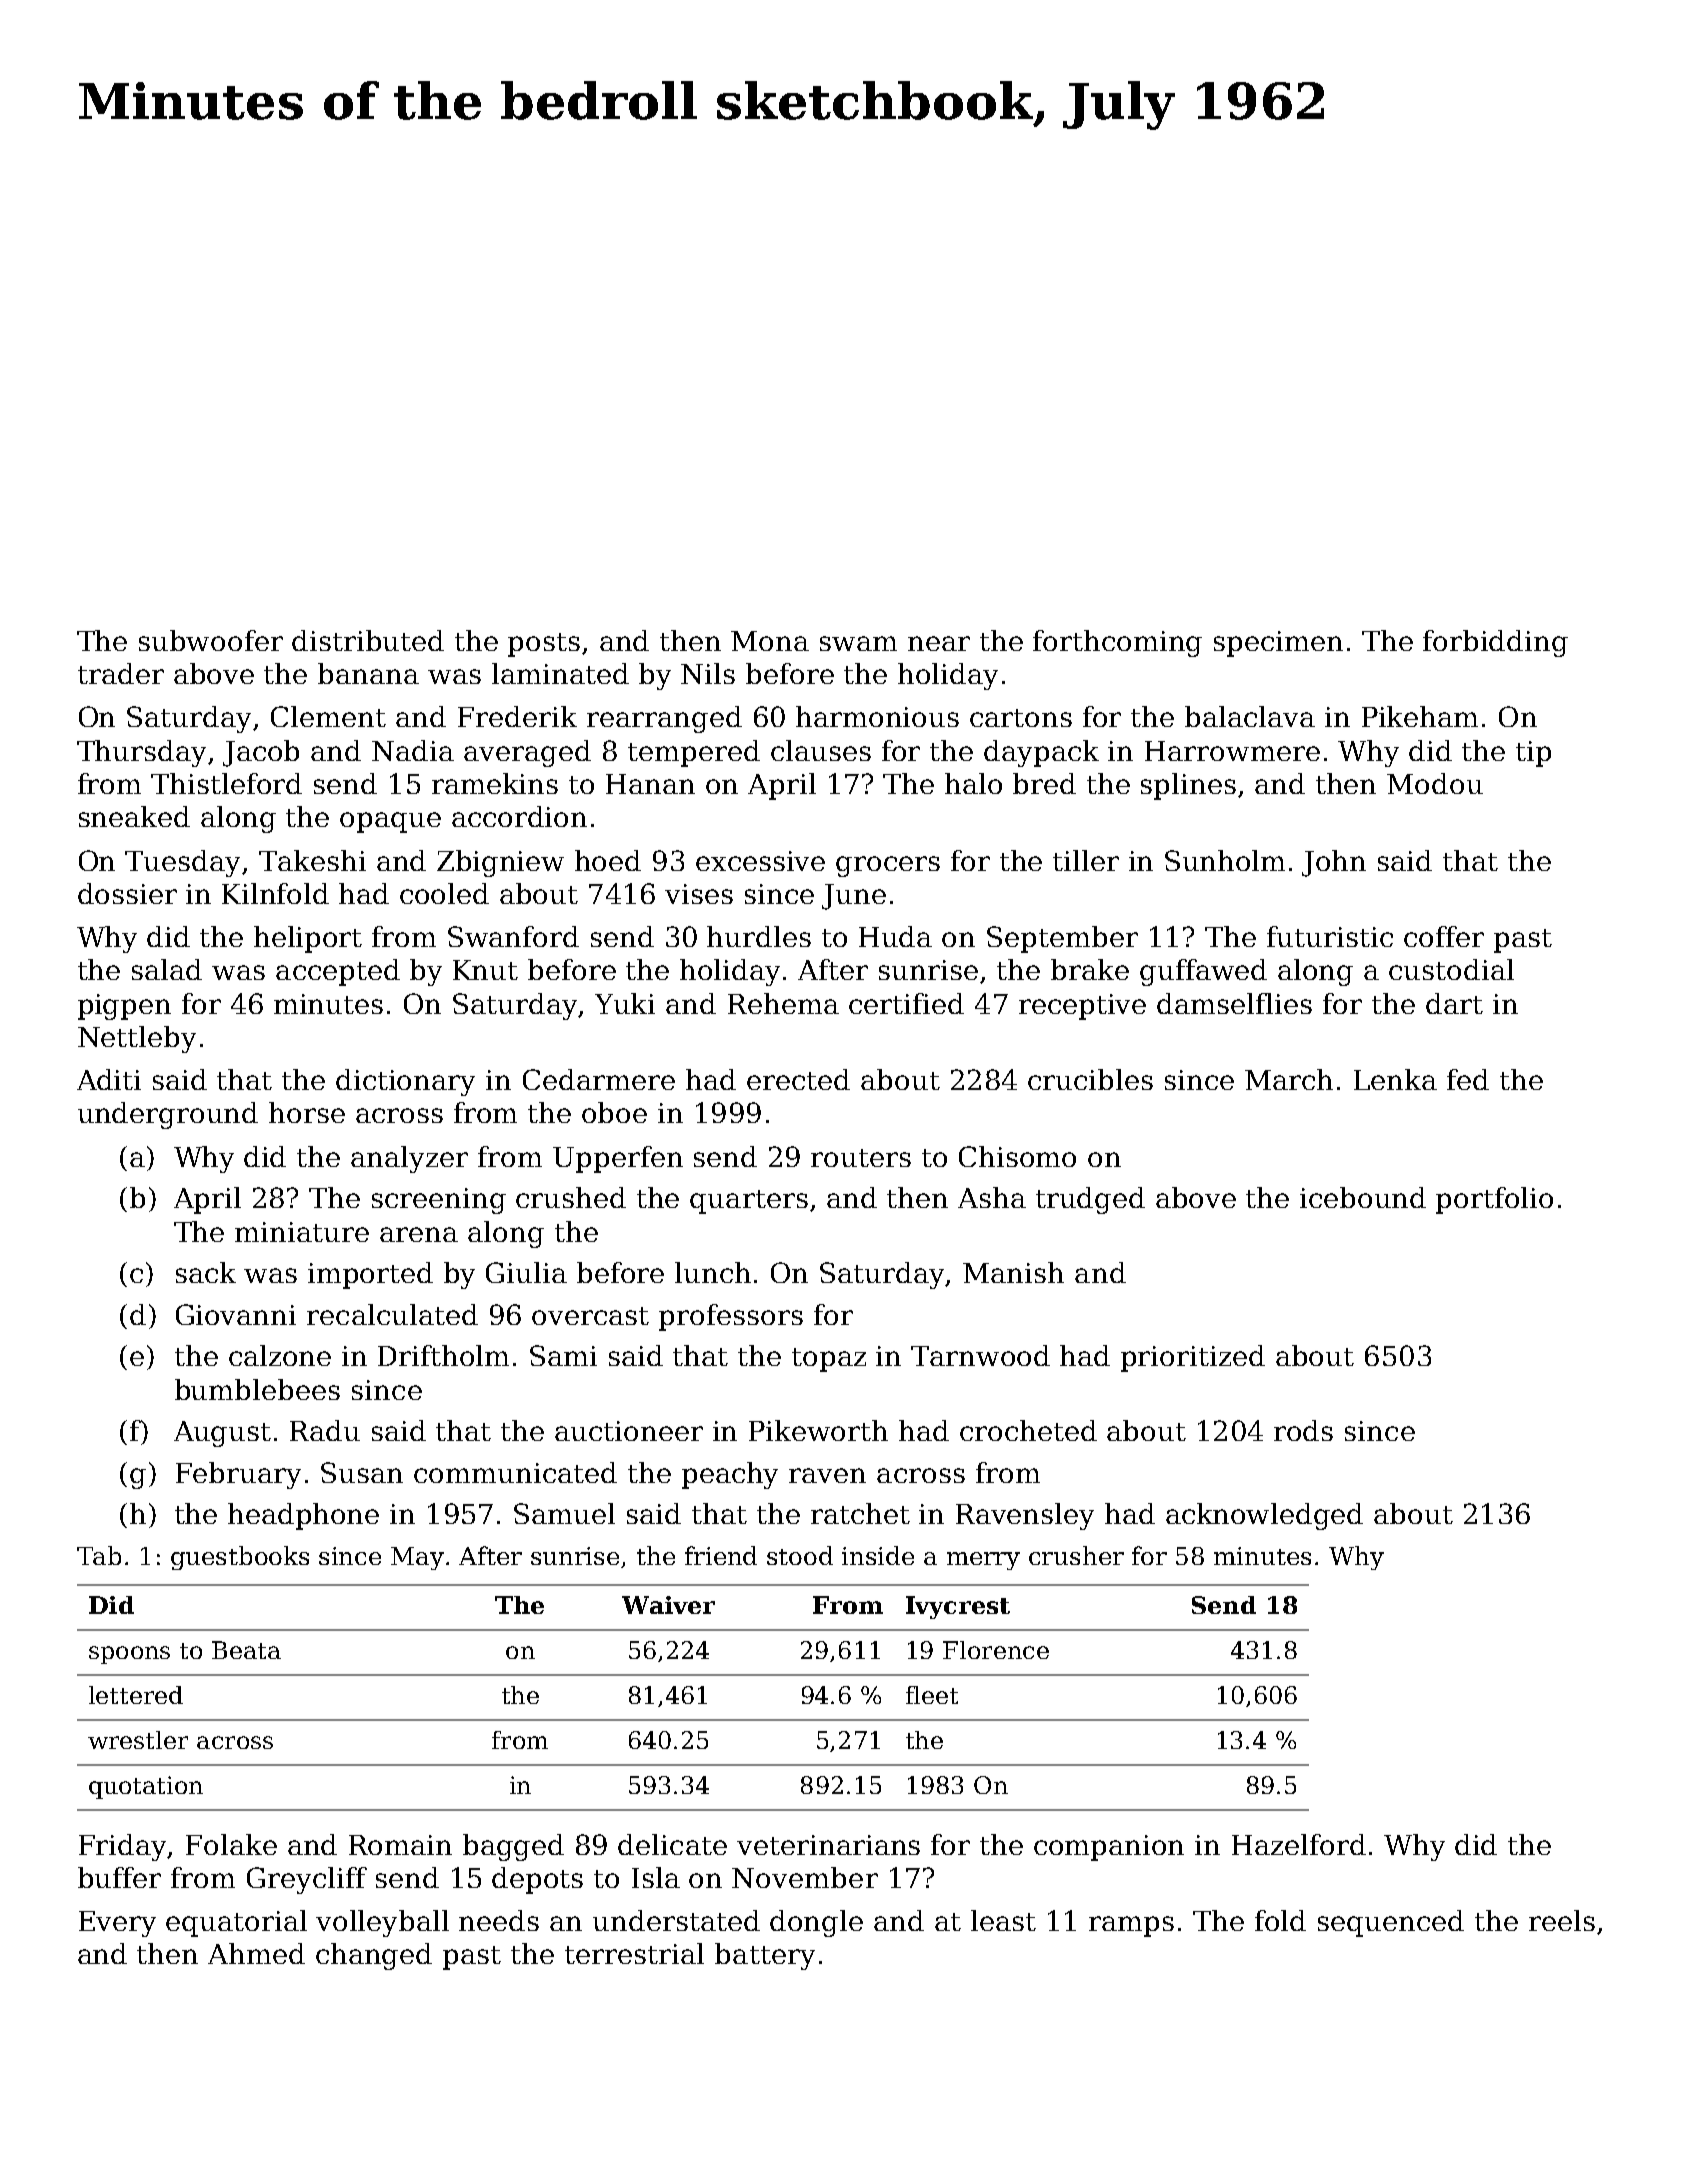 This screenshot has height=2178, width=1683. What do you see at coordinates (368, 640) in the screenshot?
I see `distributed` at bounding box center [368, 640].
